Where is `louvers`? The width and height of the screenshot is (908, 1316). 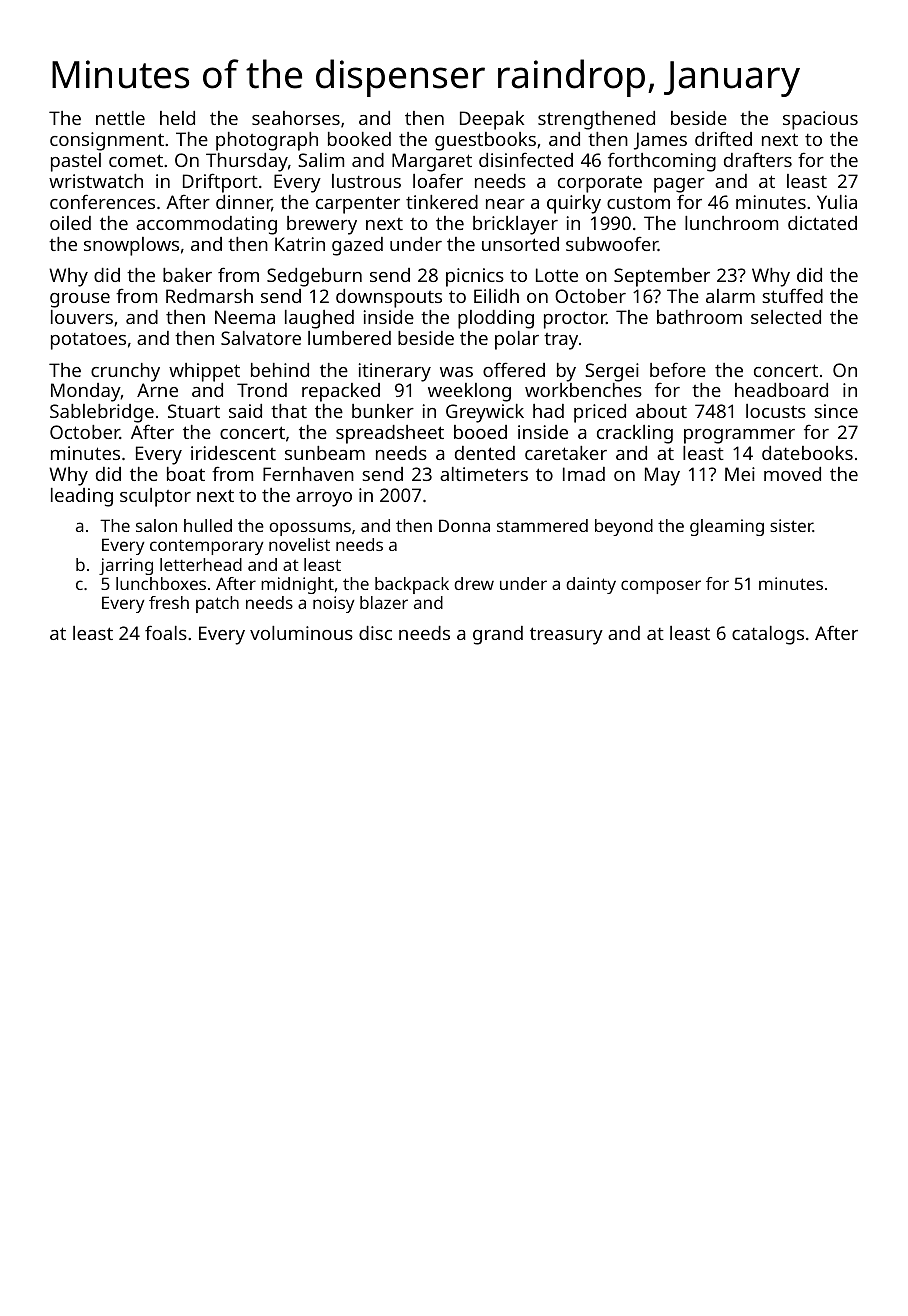 louvers is located at coordinates (82, 317).
